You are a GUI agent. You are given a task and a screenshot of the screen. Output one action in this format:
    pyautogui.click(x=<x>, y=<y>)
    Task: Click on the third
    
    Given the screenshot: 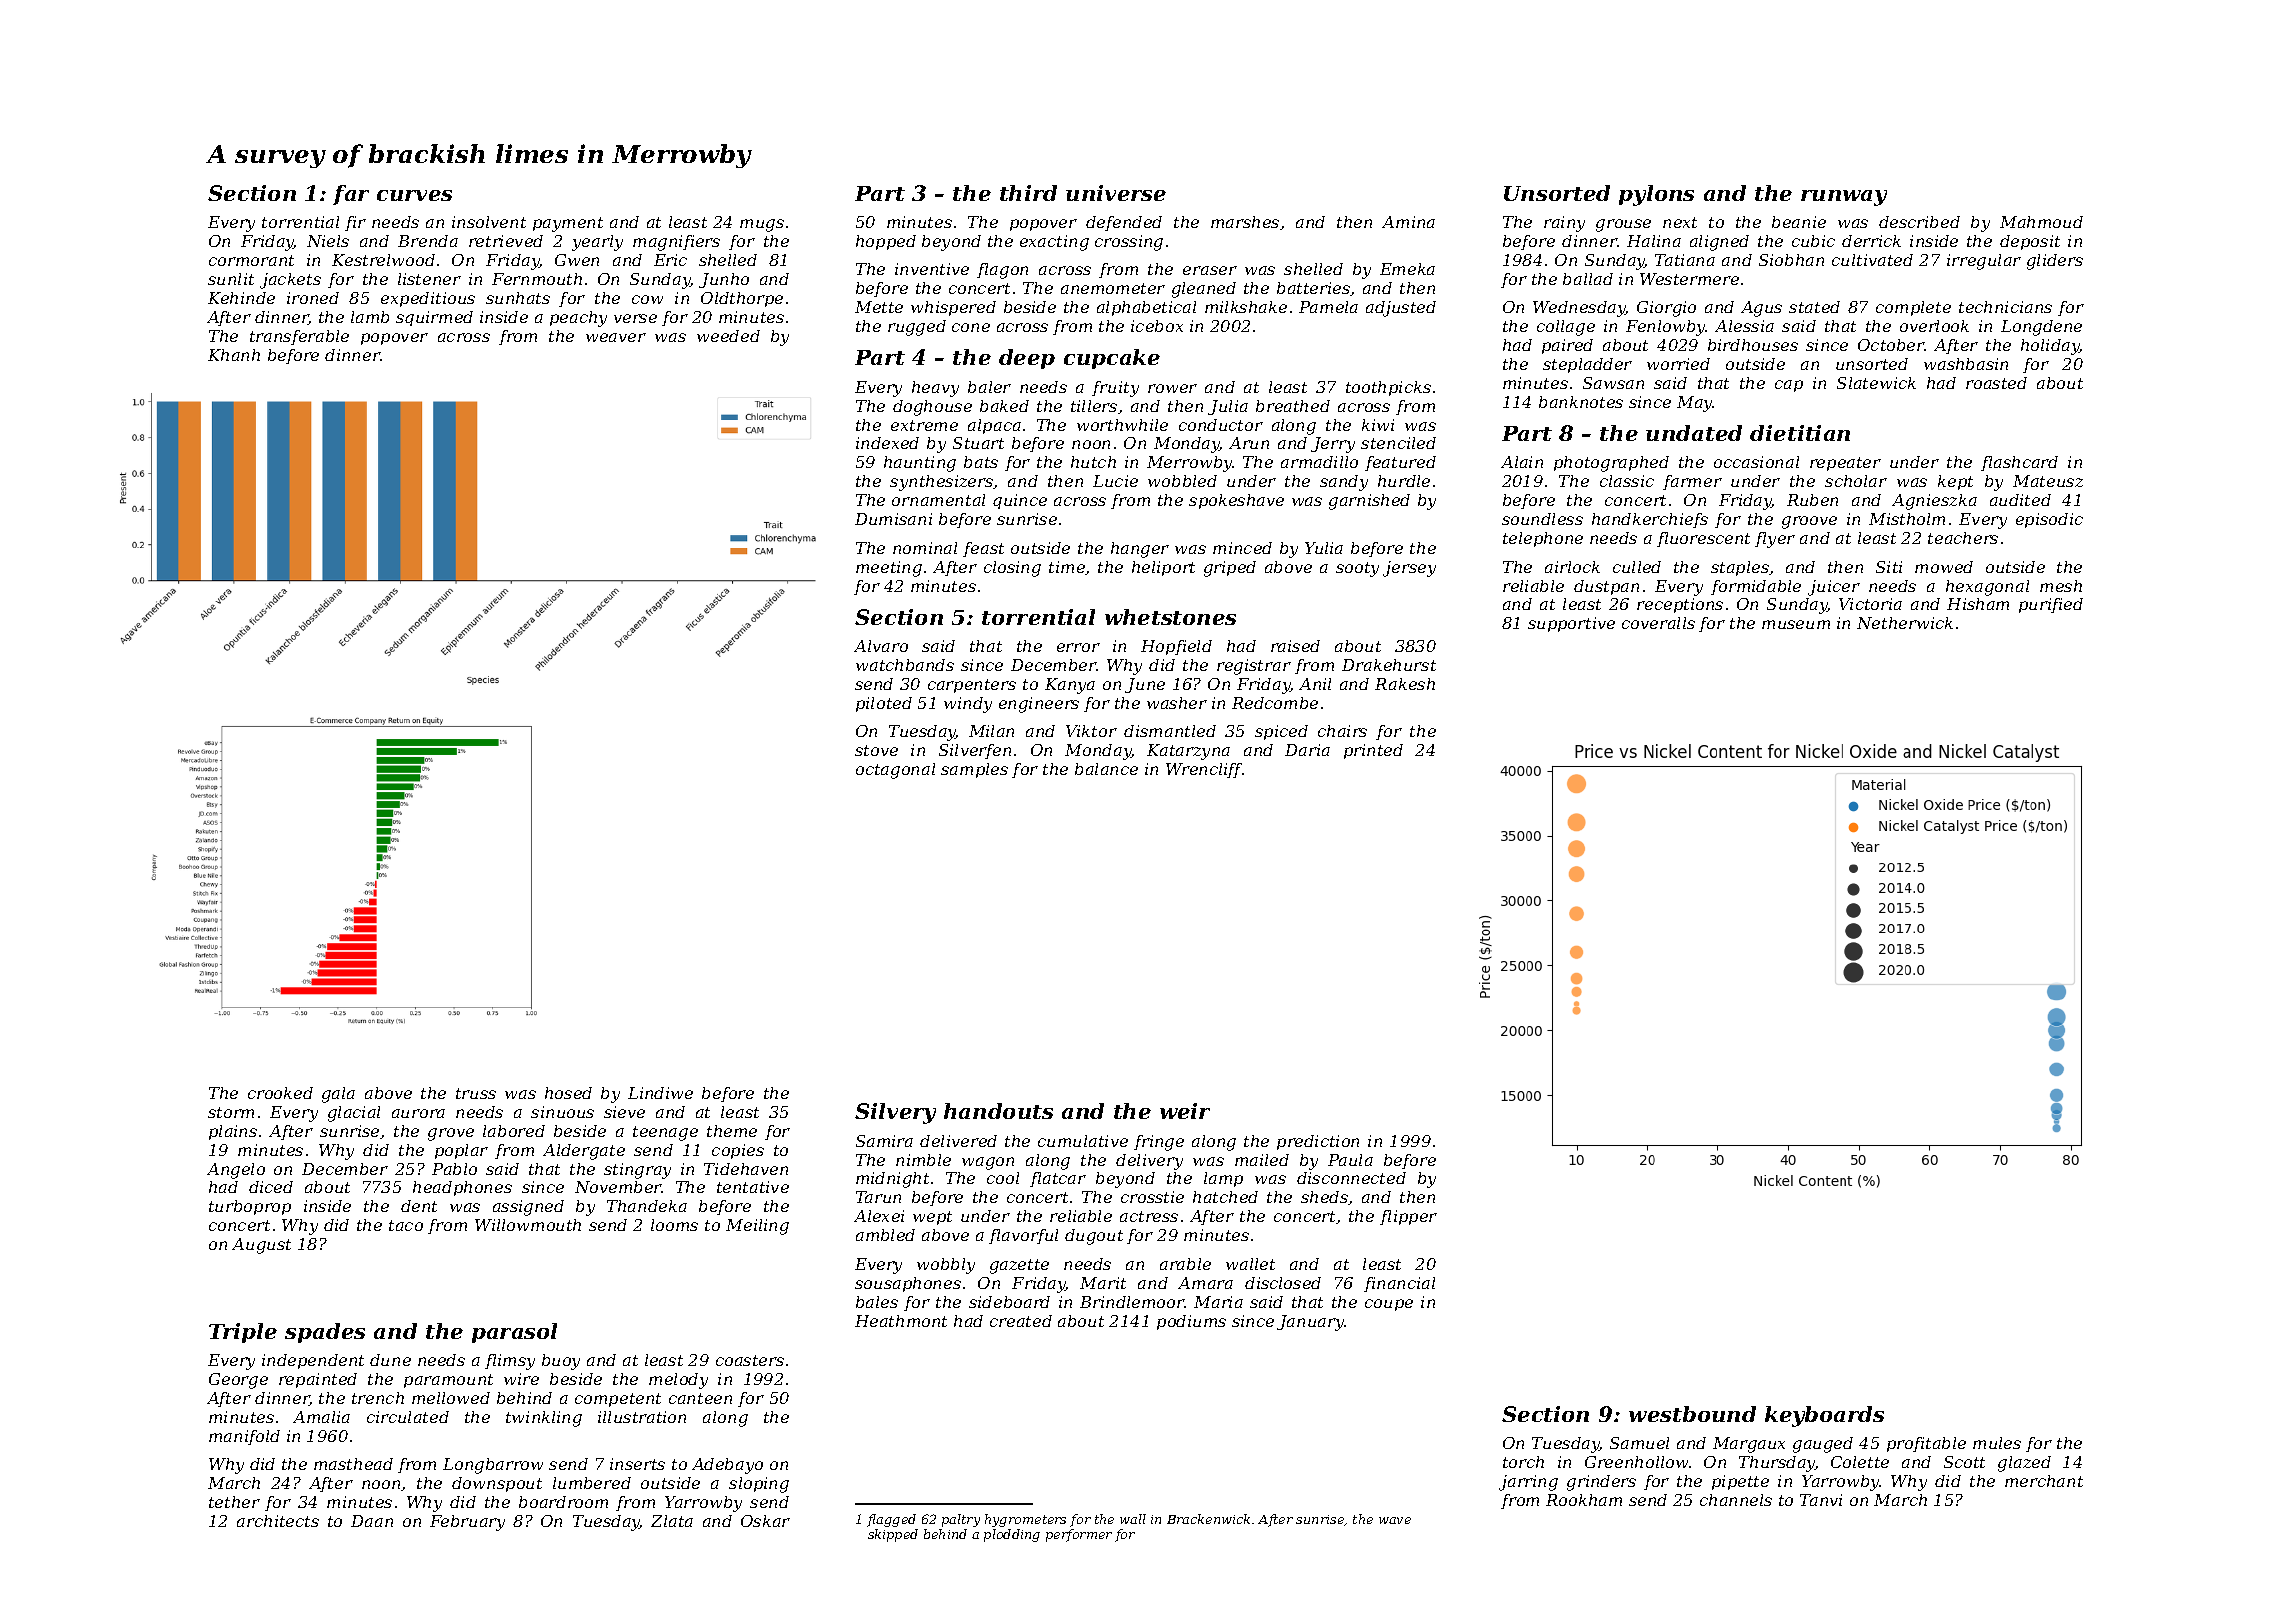 What is the action you would take?
    pyautogui.click(x=1028, y=193)
